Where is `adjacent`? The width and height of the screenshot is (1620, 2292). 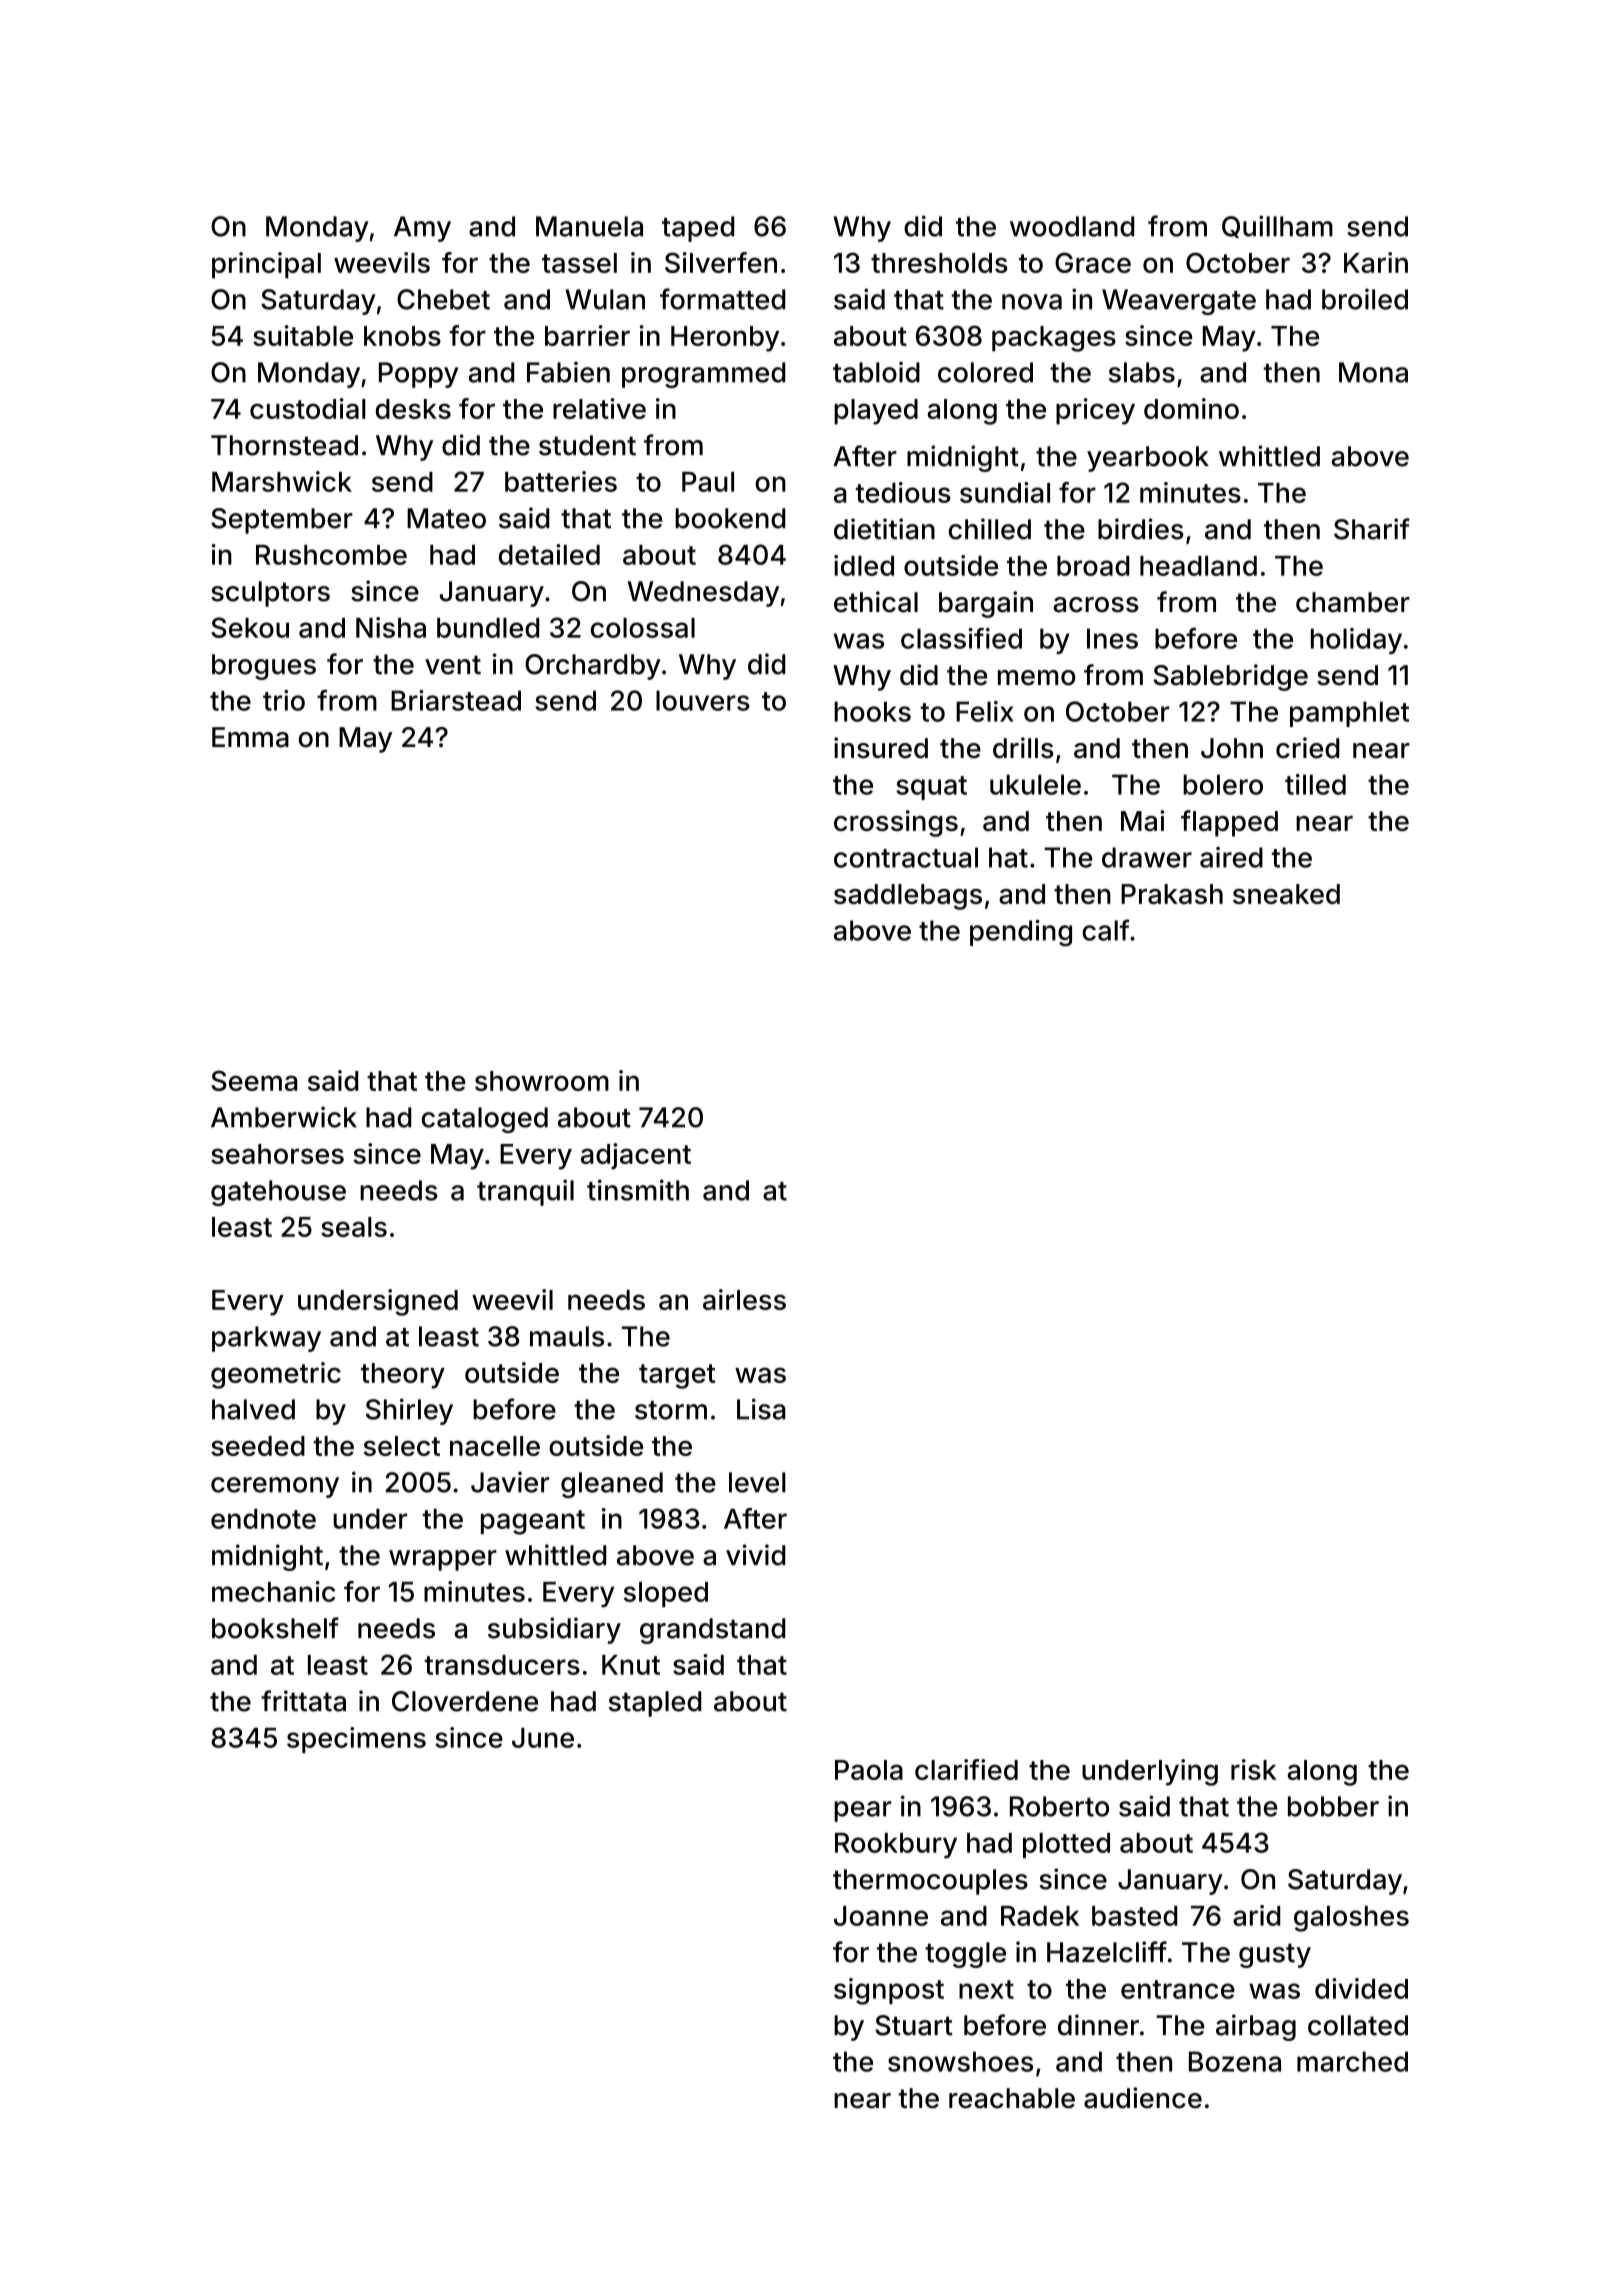 adjacent is located at coordinates (636, 1156).
